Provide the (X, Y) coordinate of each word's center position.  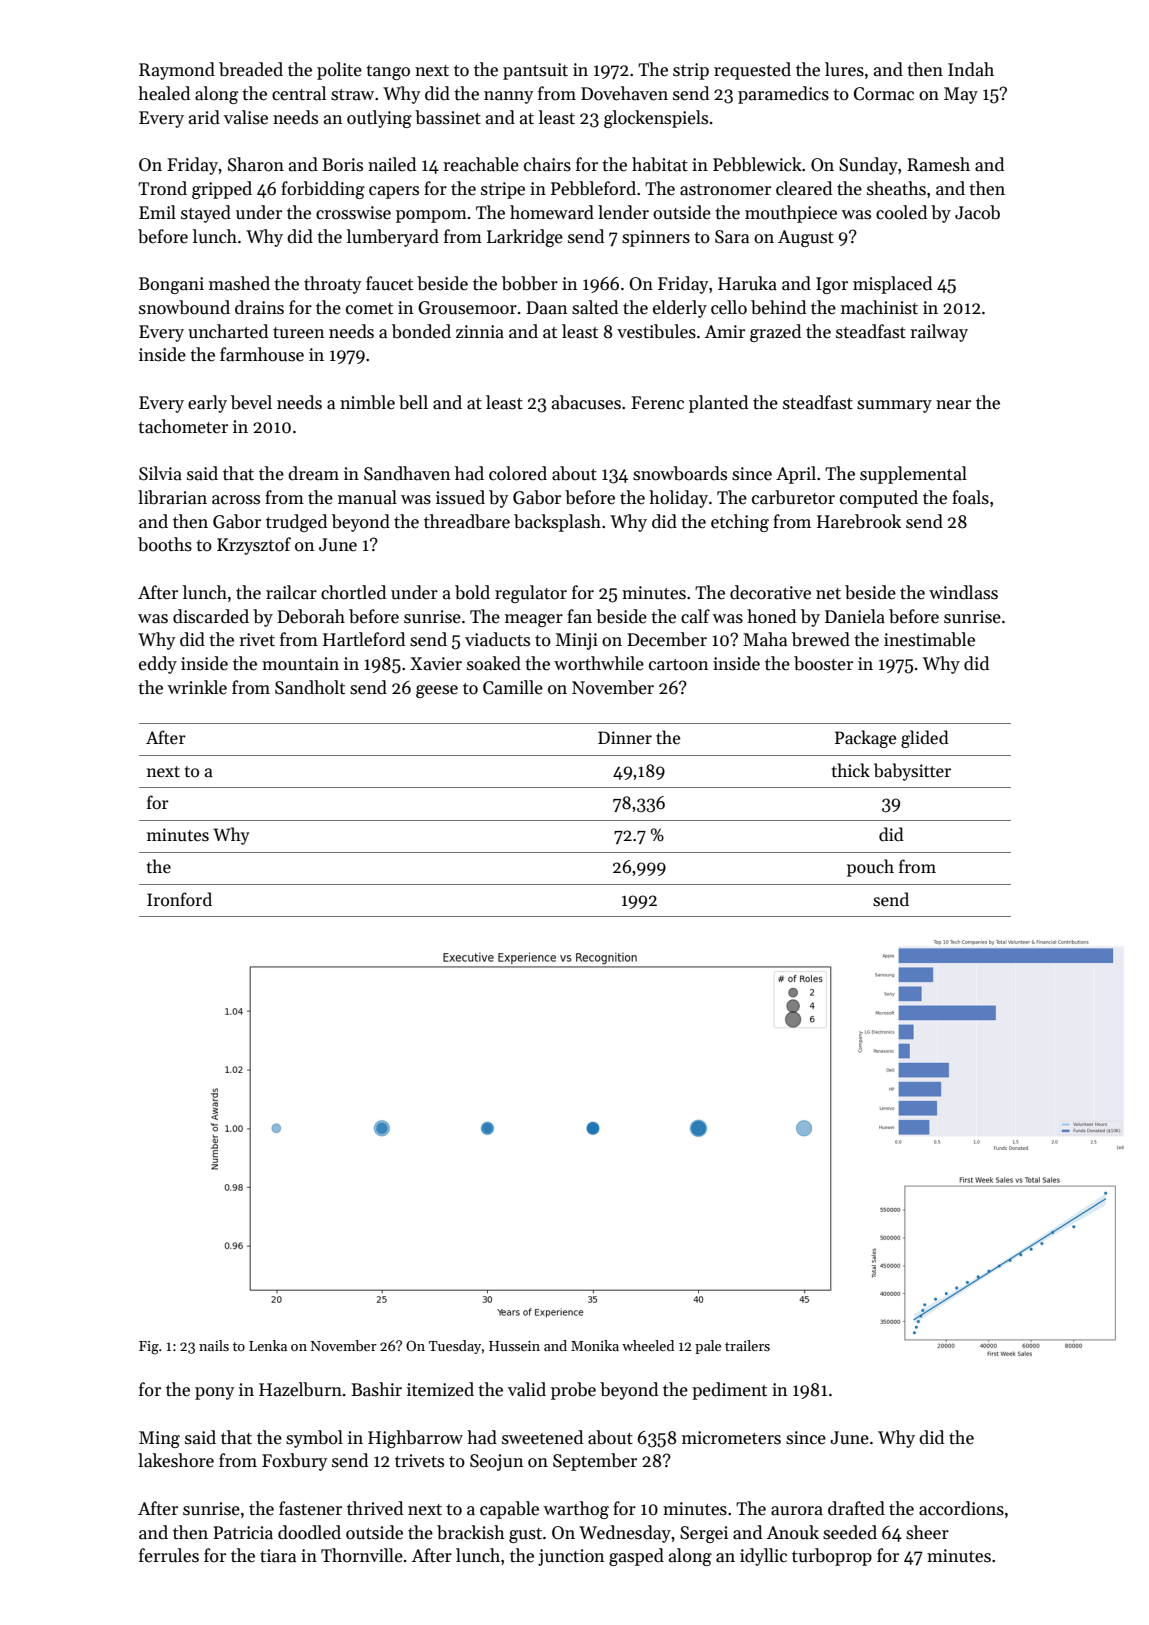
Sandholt (310, 687)
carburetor (793, 497)
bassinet (448, 117)
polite (339, 71)
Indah (971, 69)
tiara (278, 1556)
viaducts (497, 639)
